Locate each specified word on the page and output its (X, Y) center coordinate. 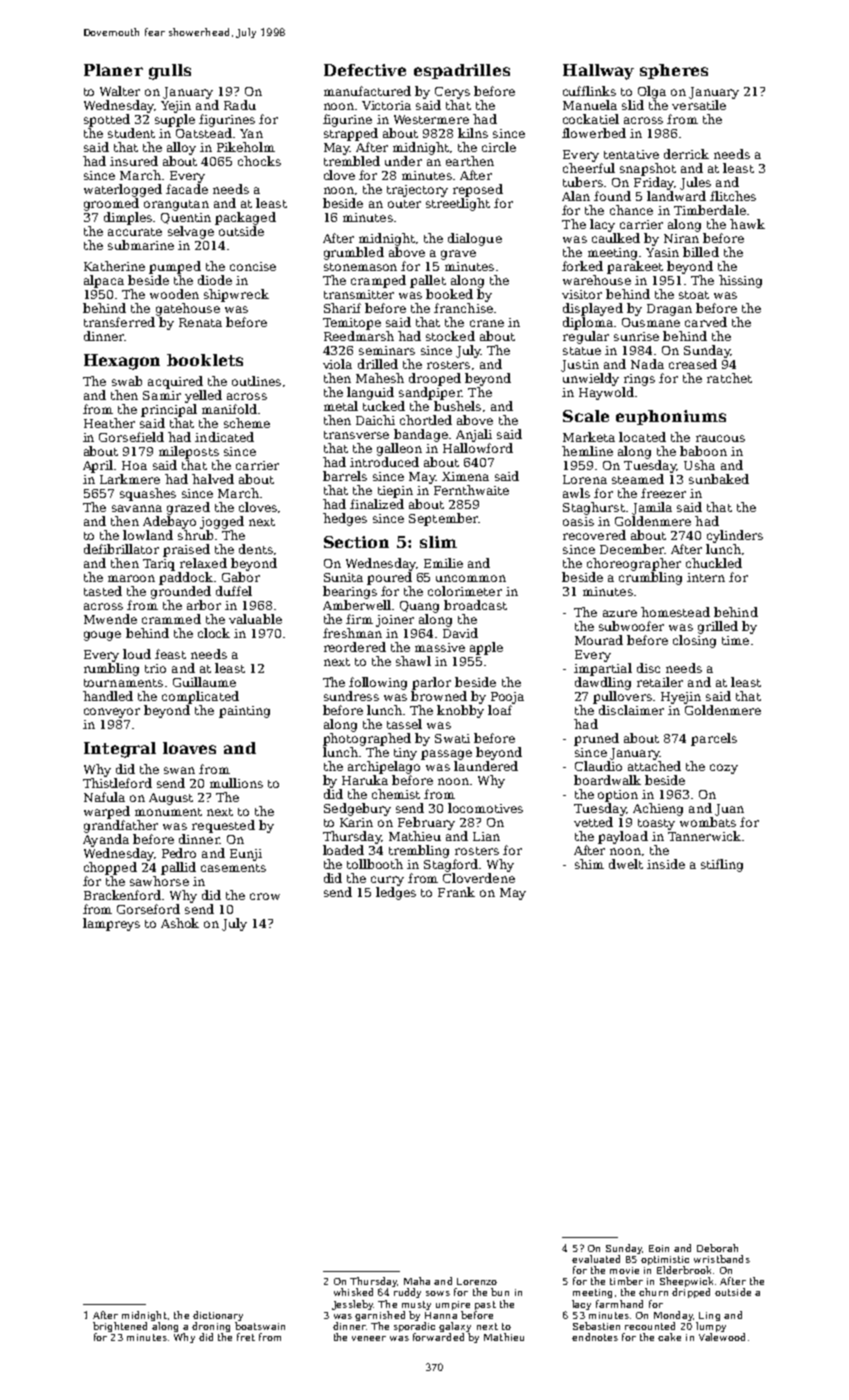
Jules (695, 183)
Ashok (180, 923)
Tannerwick (704, 836)
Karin (356, 822)
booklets (205, 360)
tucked (384, 406)
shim (589, 864)
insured (134, 161)
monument (168, 812)
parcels (714, 739)
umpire (453, 1305)
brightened (120, 1327)
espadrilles (462, 71)
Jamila (652, 508)
